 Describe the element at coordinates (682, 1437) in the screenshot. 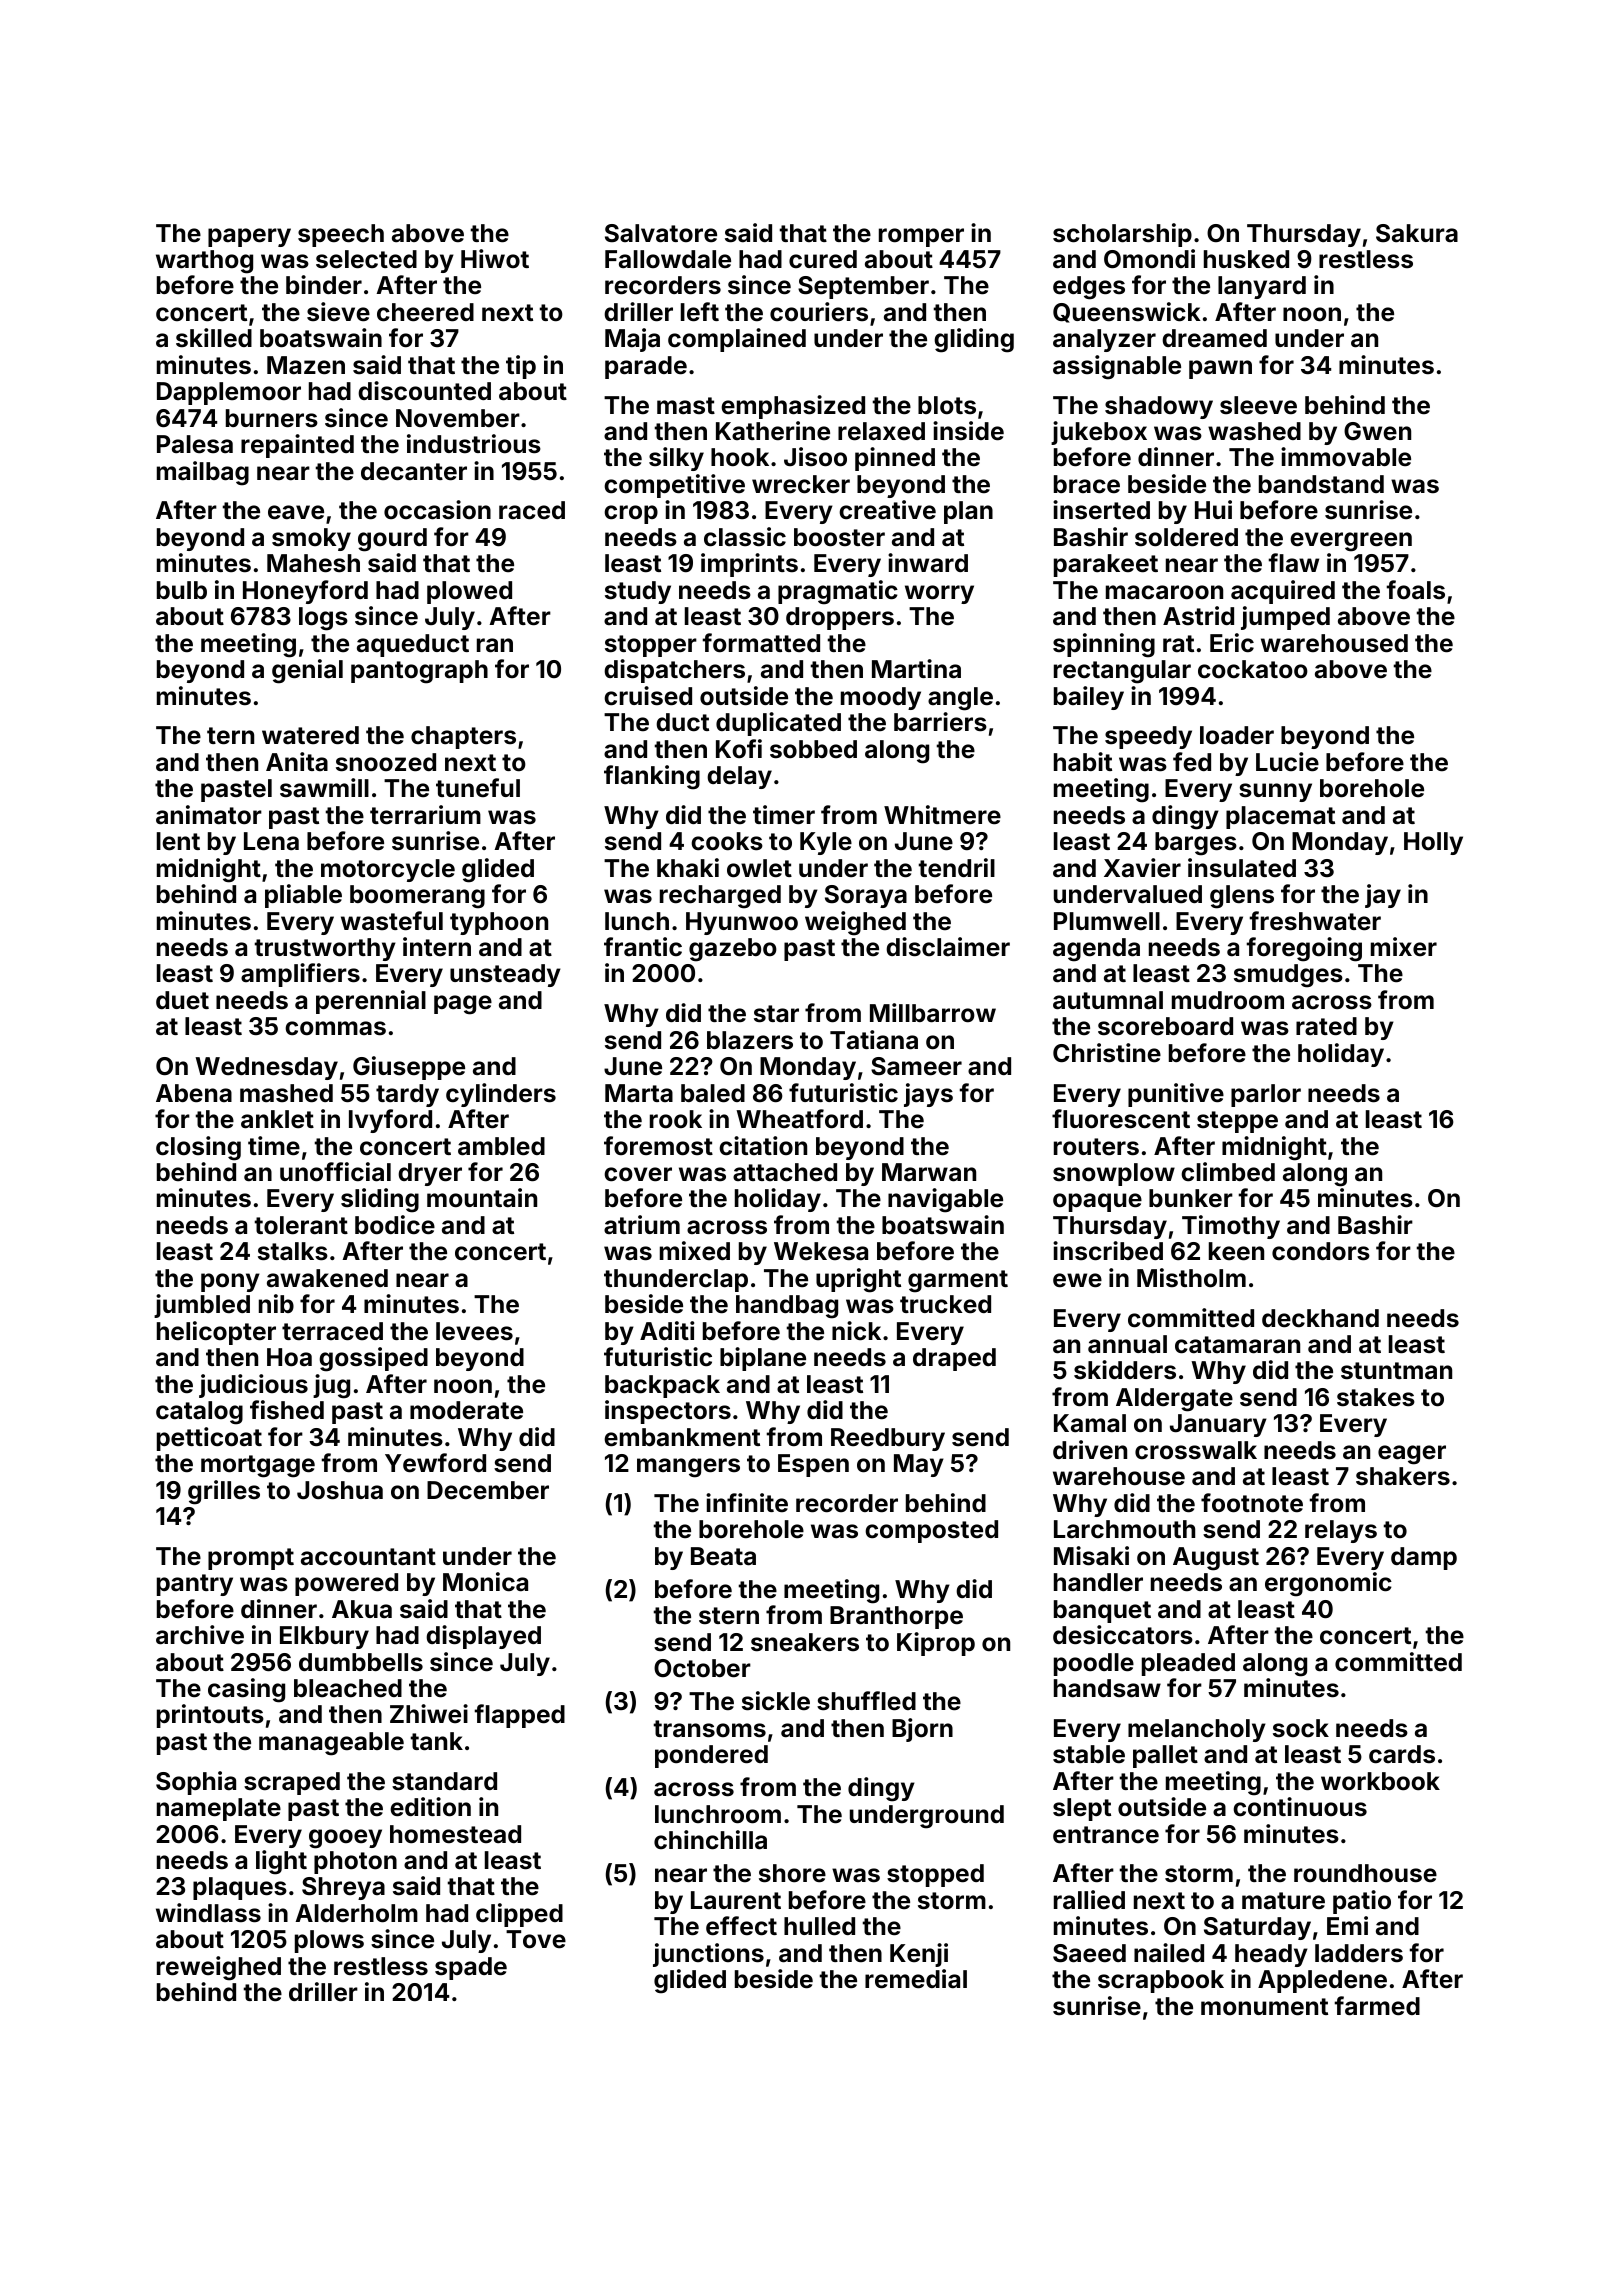

I see `embankment` at that location.
